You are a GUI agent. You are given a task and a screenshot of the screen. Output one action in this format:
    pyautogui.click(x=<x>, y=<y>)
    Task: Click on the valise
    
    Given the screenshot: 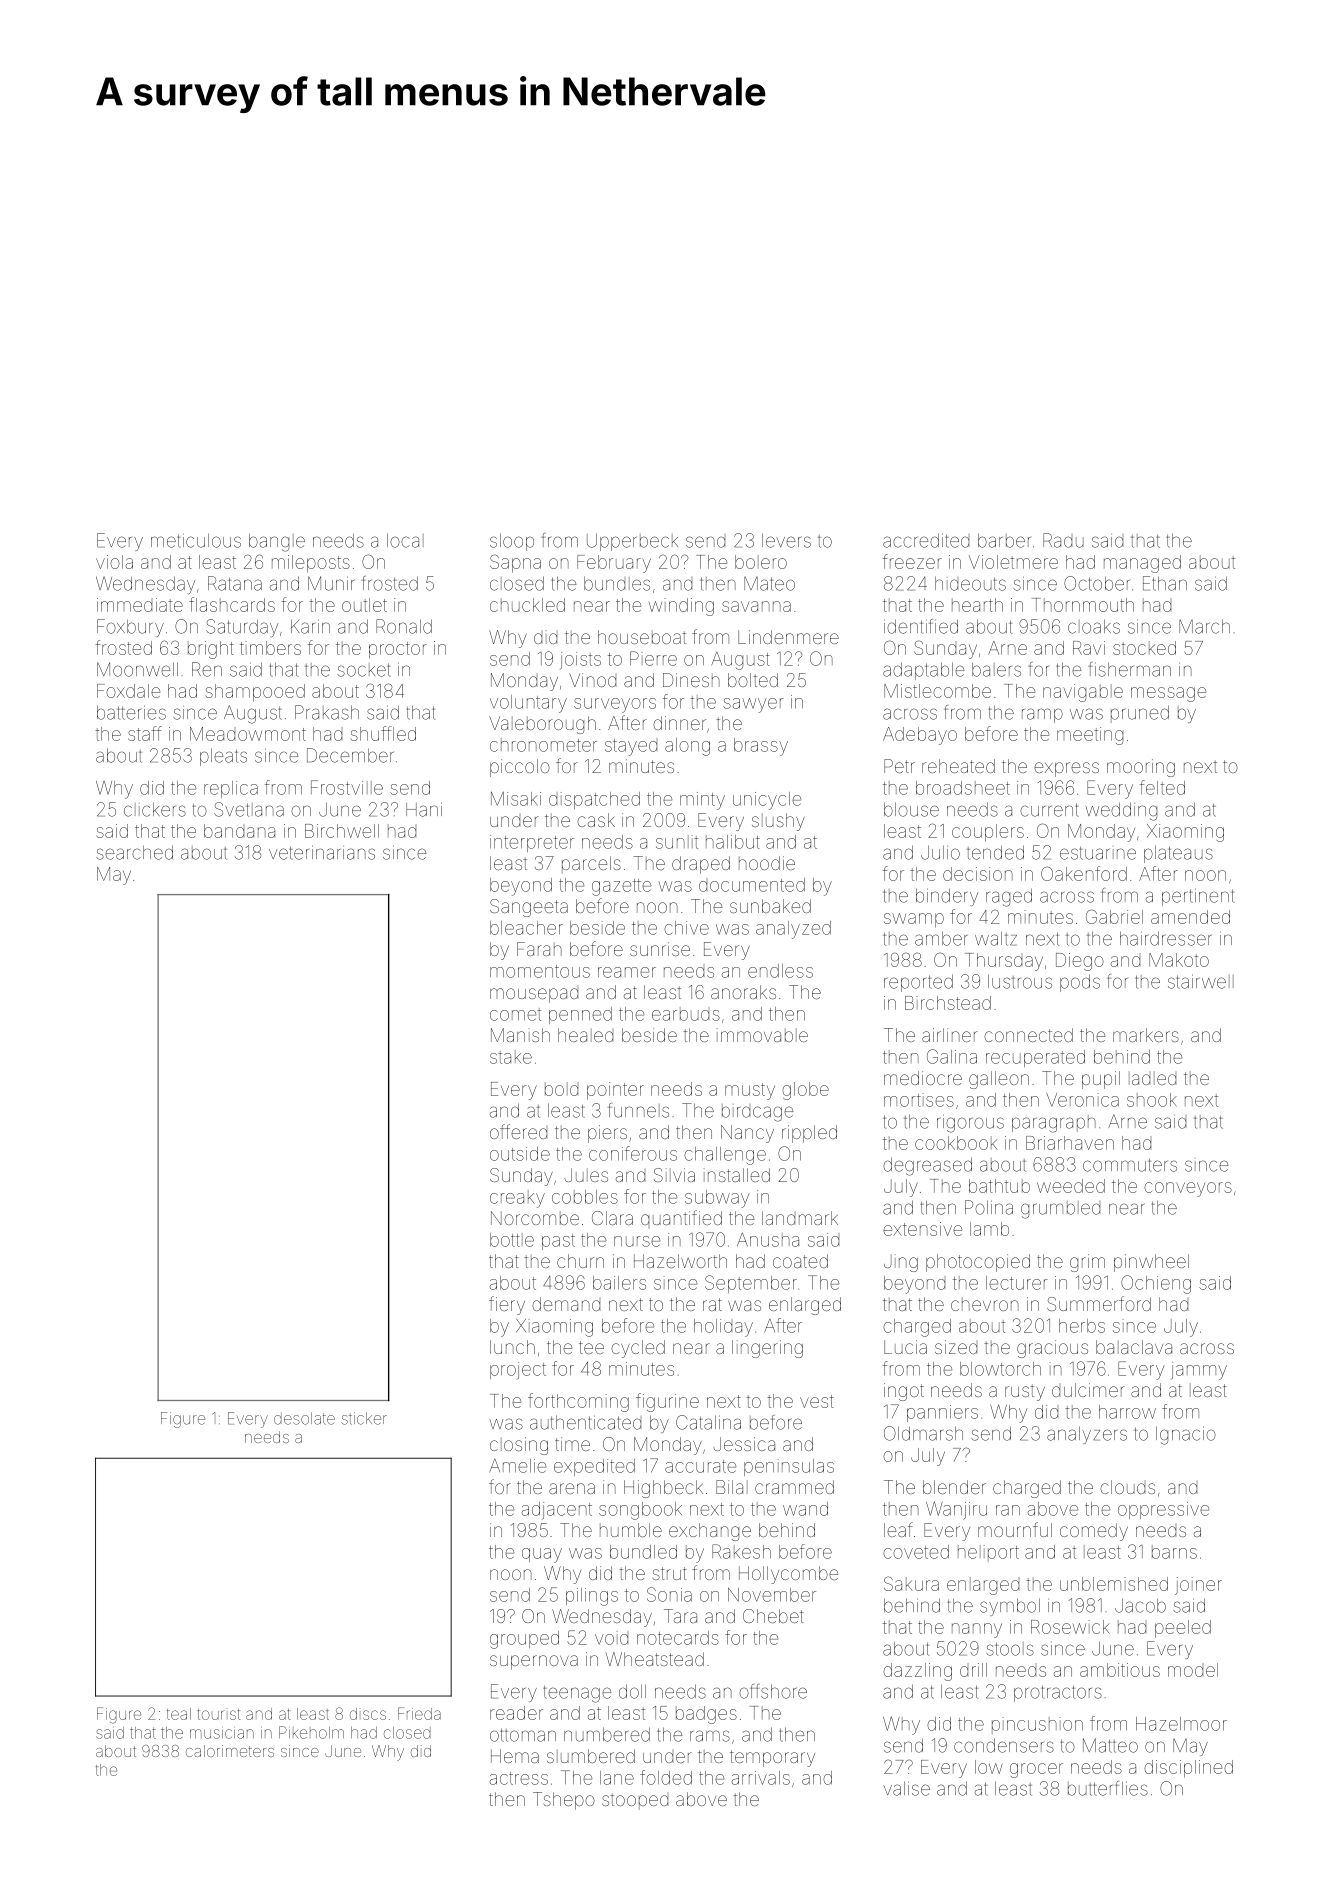 What is the action you would take?
    pyautogui.click(x=906, y=1788)
